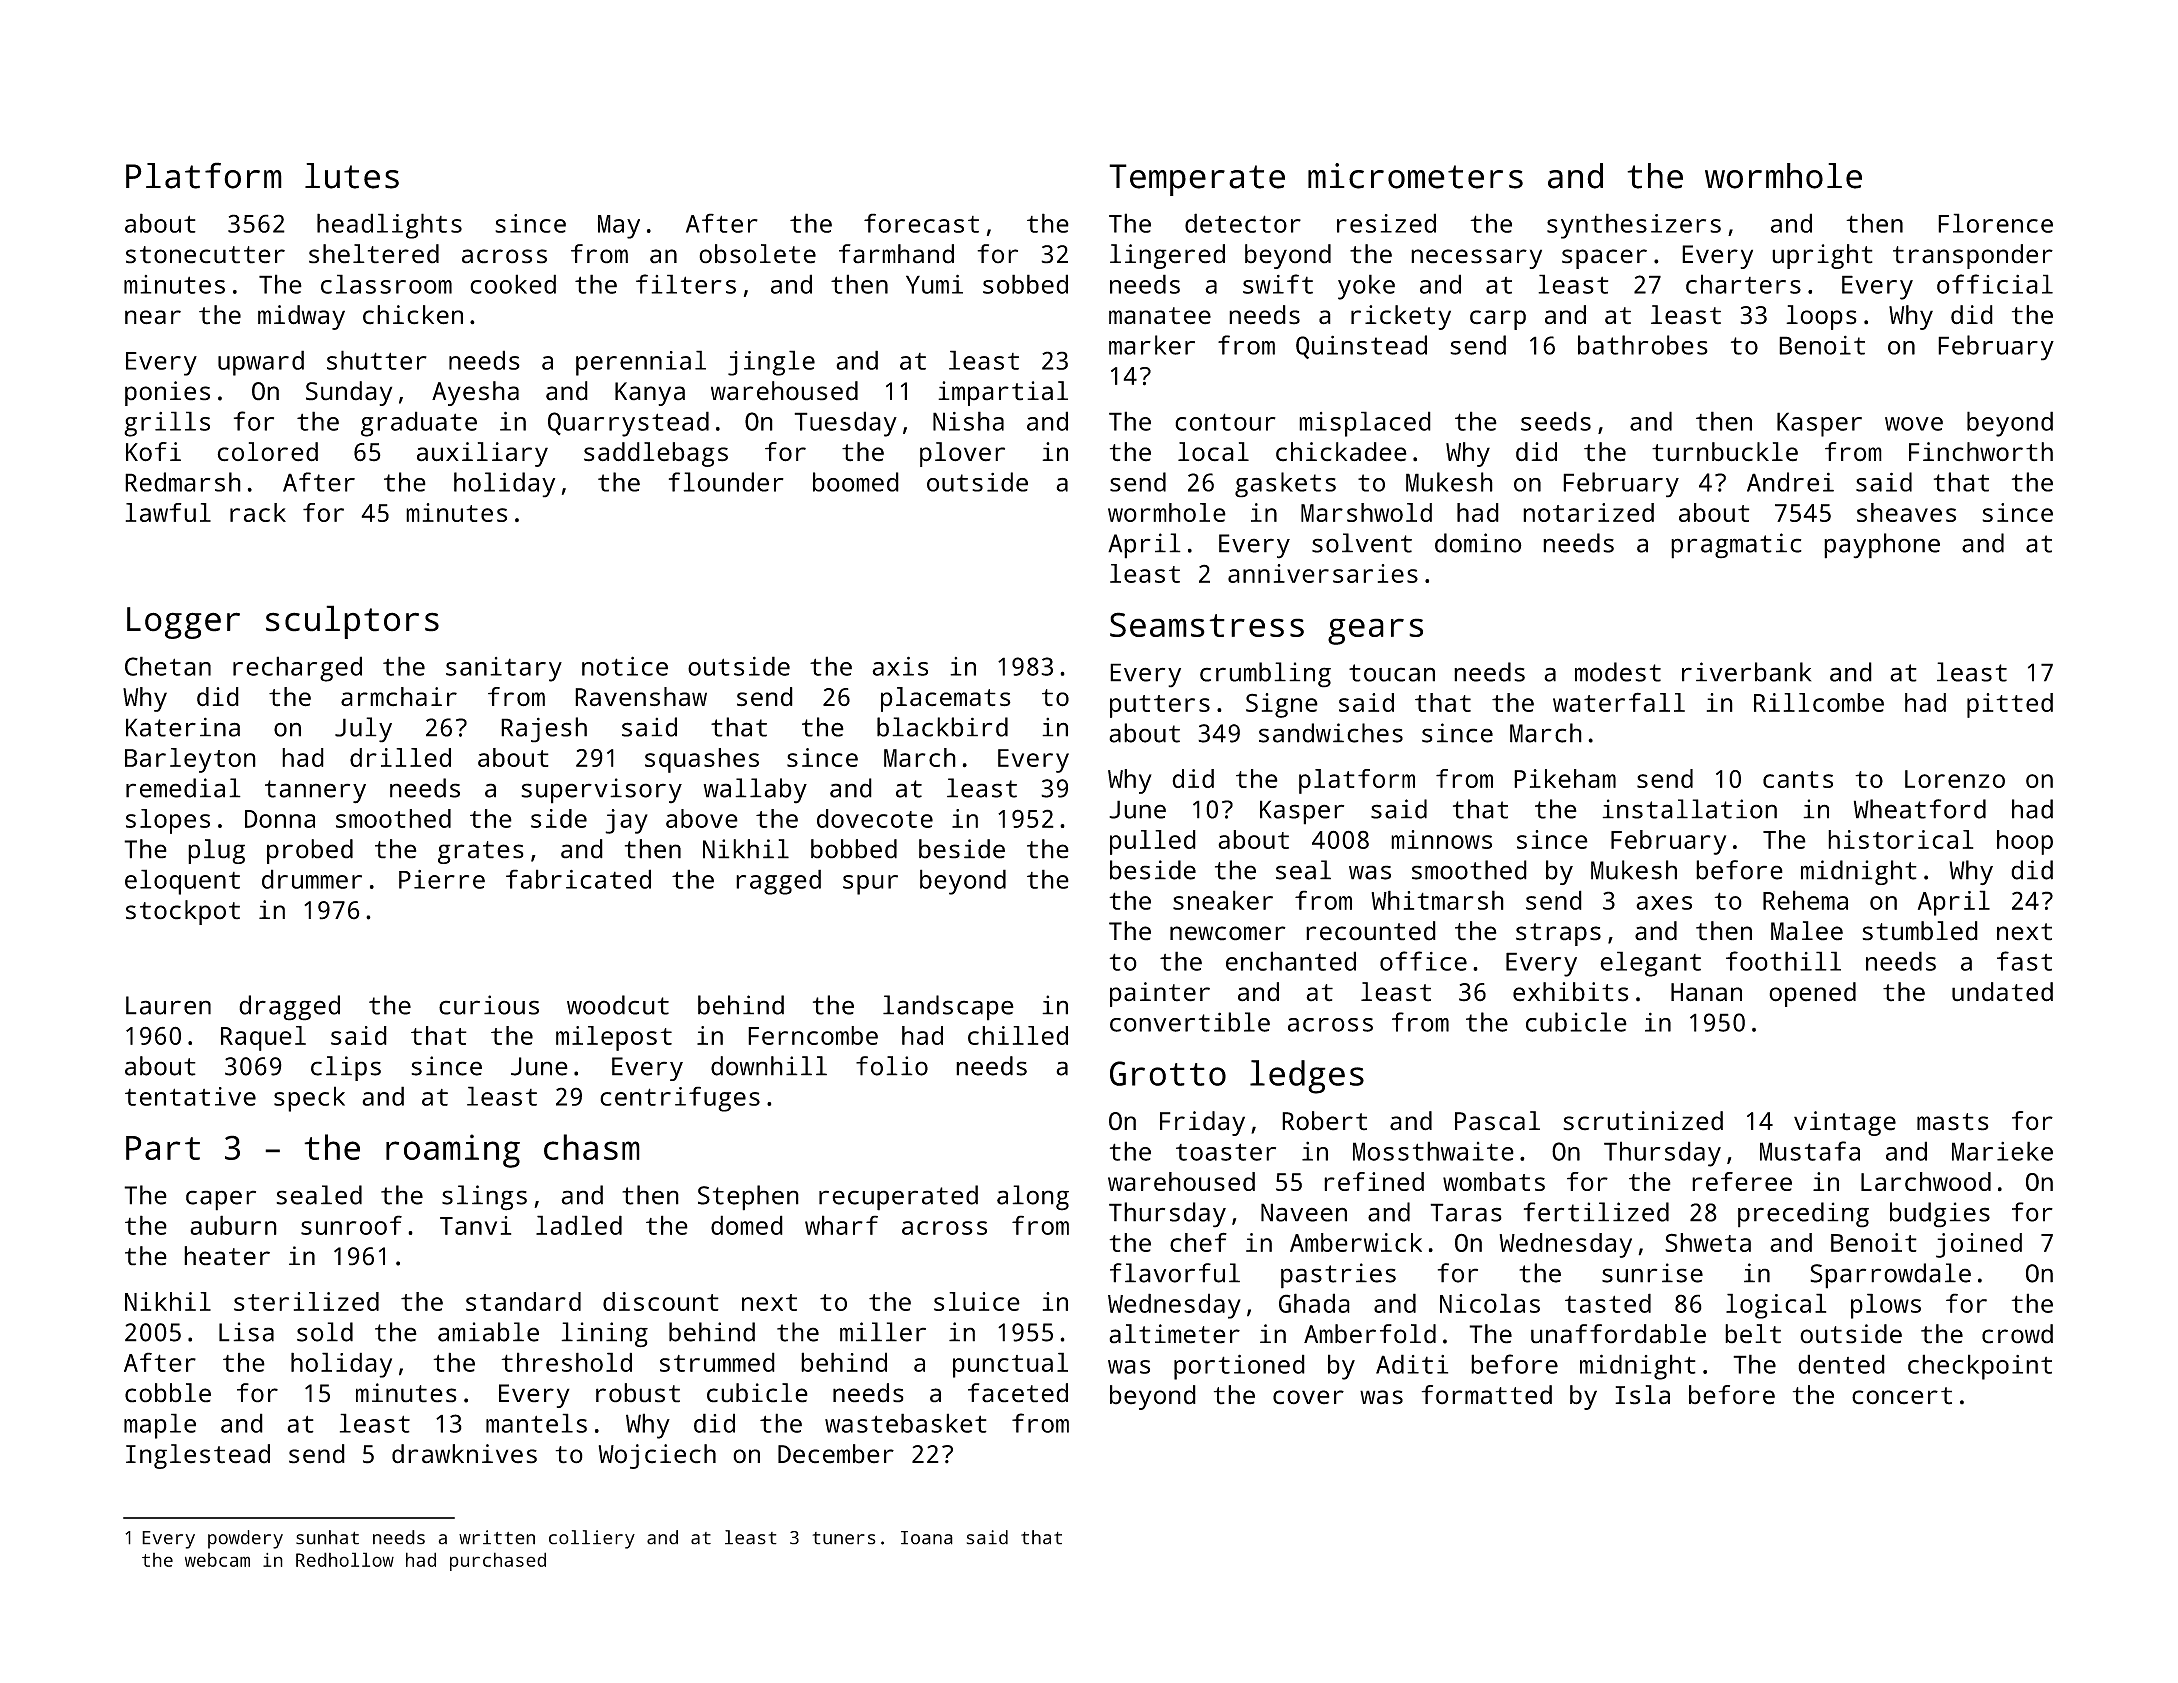 The image size is (2178, 1683). I want to click on Katerina, so click(183, 727).
